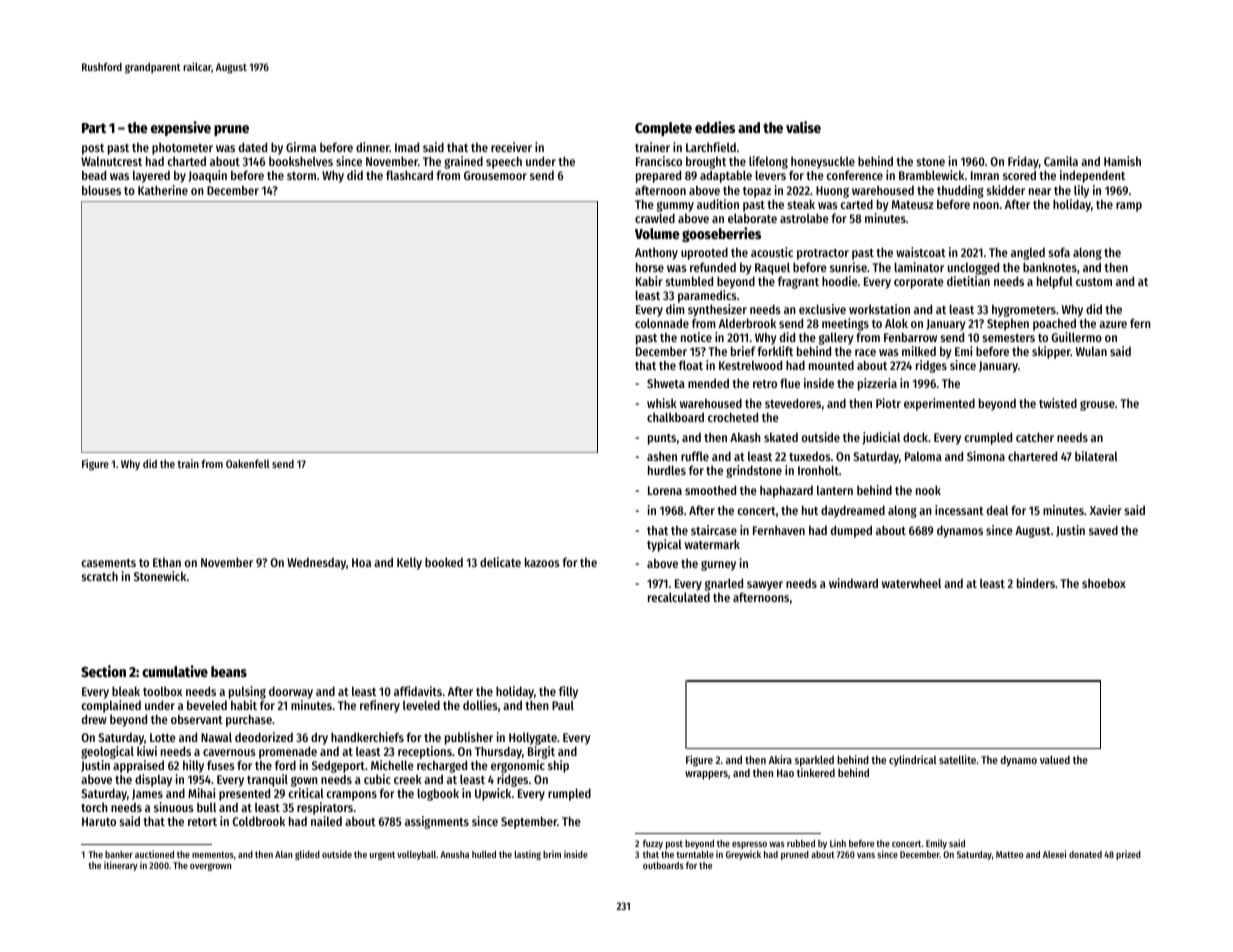  I want to click on colonnade, so click(662, 323).
